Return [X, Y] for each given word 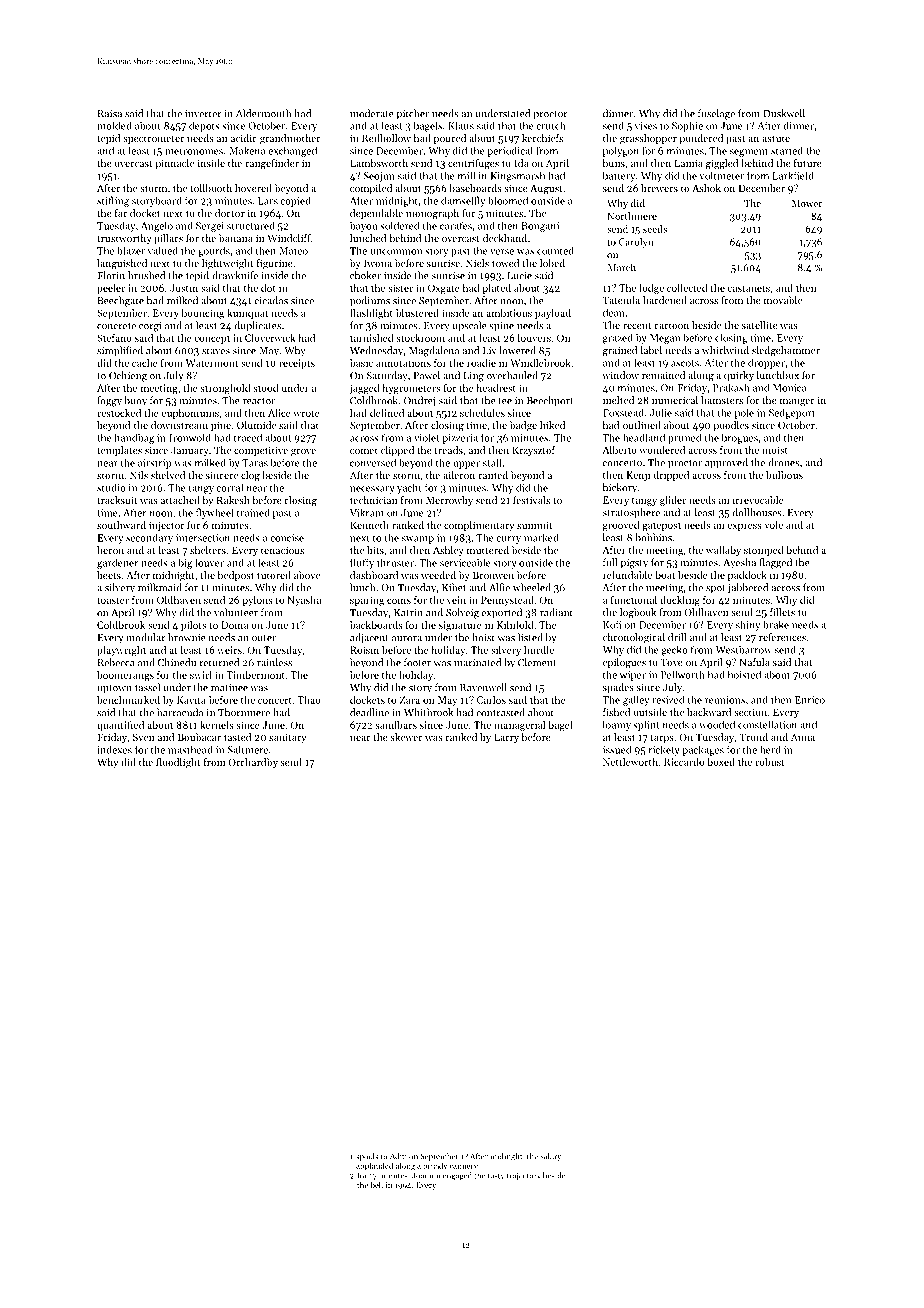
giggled [722, 164]
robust [770, 762]
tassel [147, 687]
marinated [477, 662]
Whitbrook [428, 712]
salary [550, 1157]
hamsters [722, 400]
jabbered [748, 588]
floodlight [178, 763]
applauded [374, 1166]
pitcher [413, 114]
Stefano [114, 338]
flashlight [371, 314]
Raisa [110, 114]
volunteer [236, 612]
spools [367, 1157]
